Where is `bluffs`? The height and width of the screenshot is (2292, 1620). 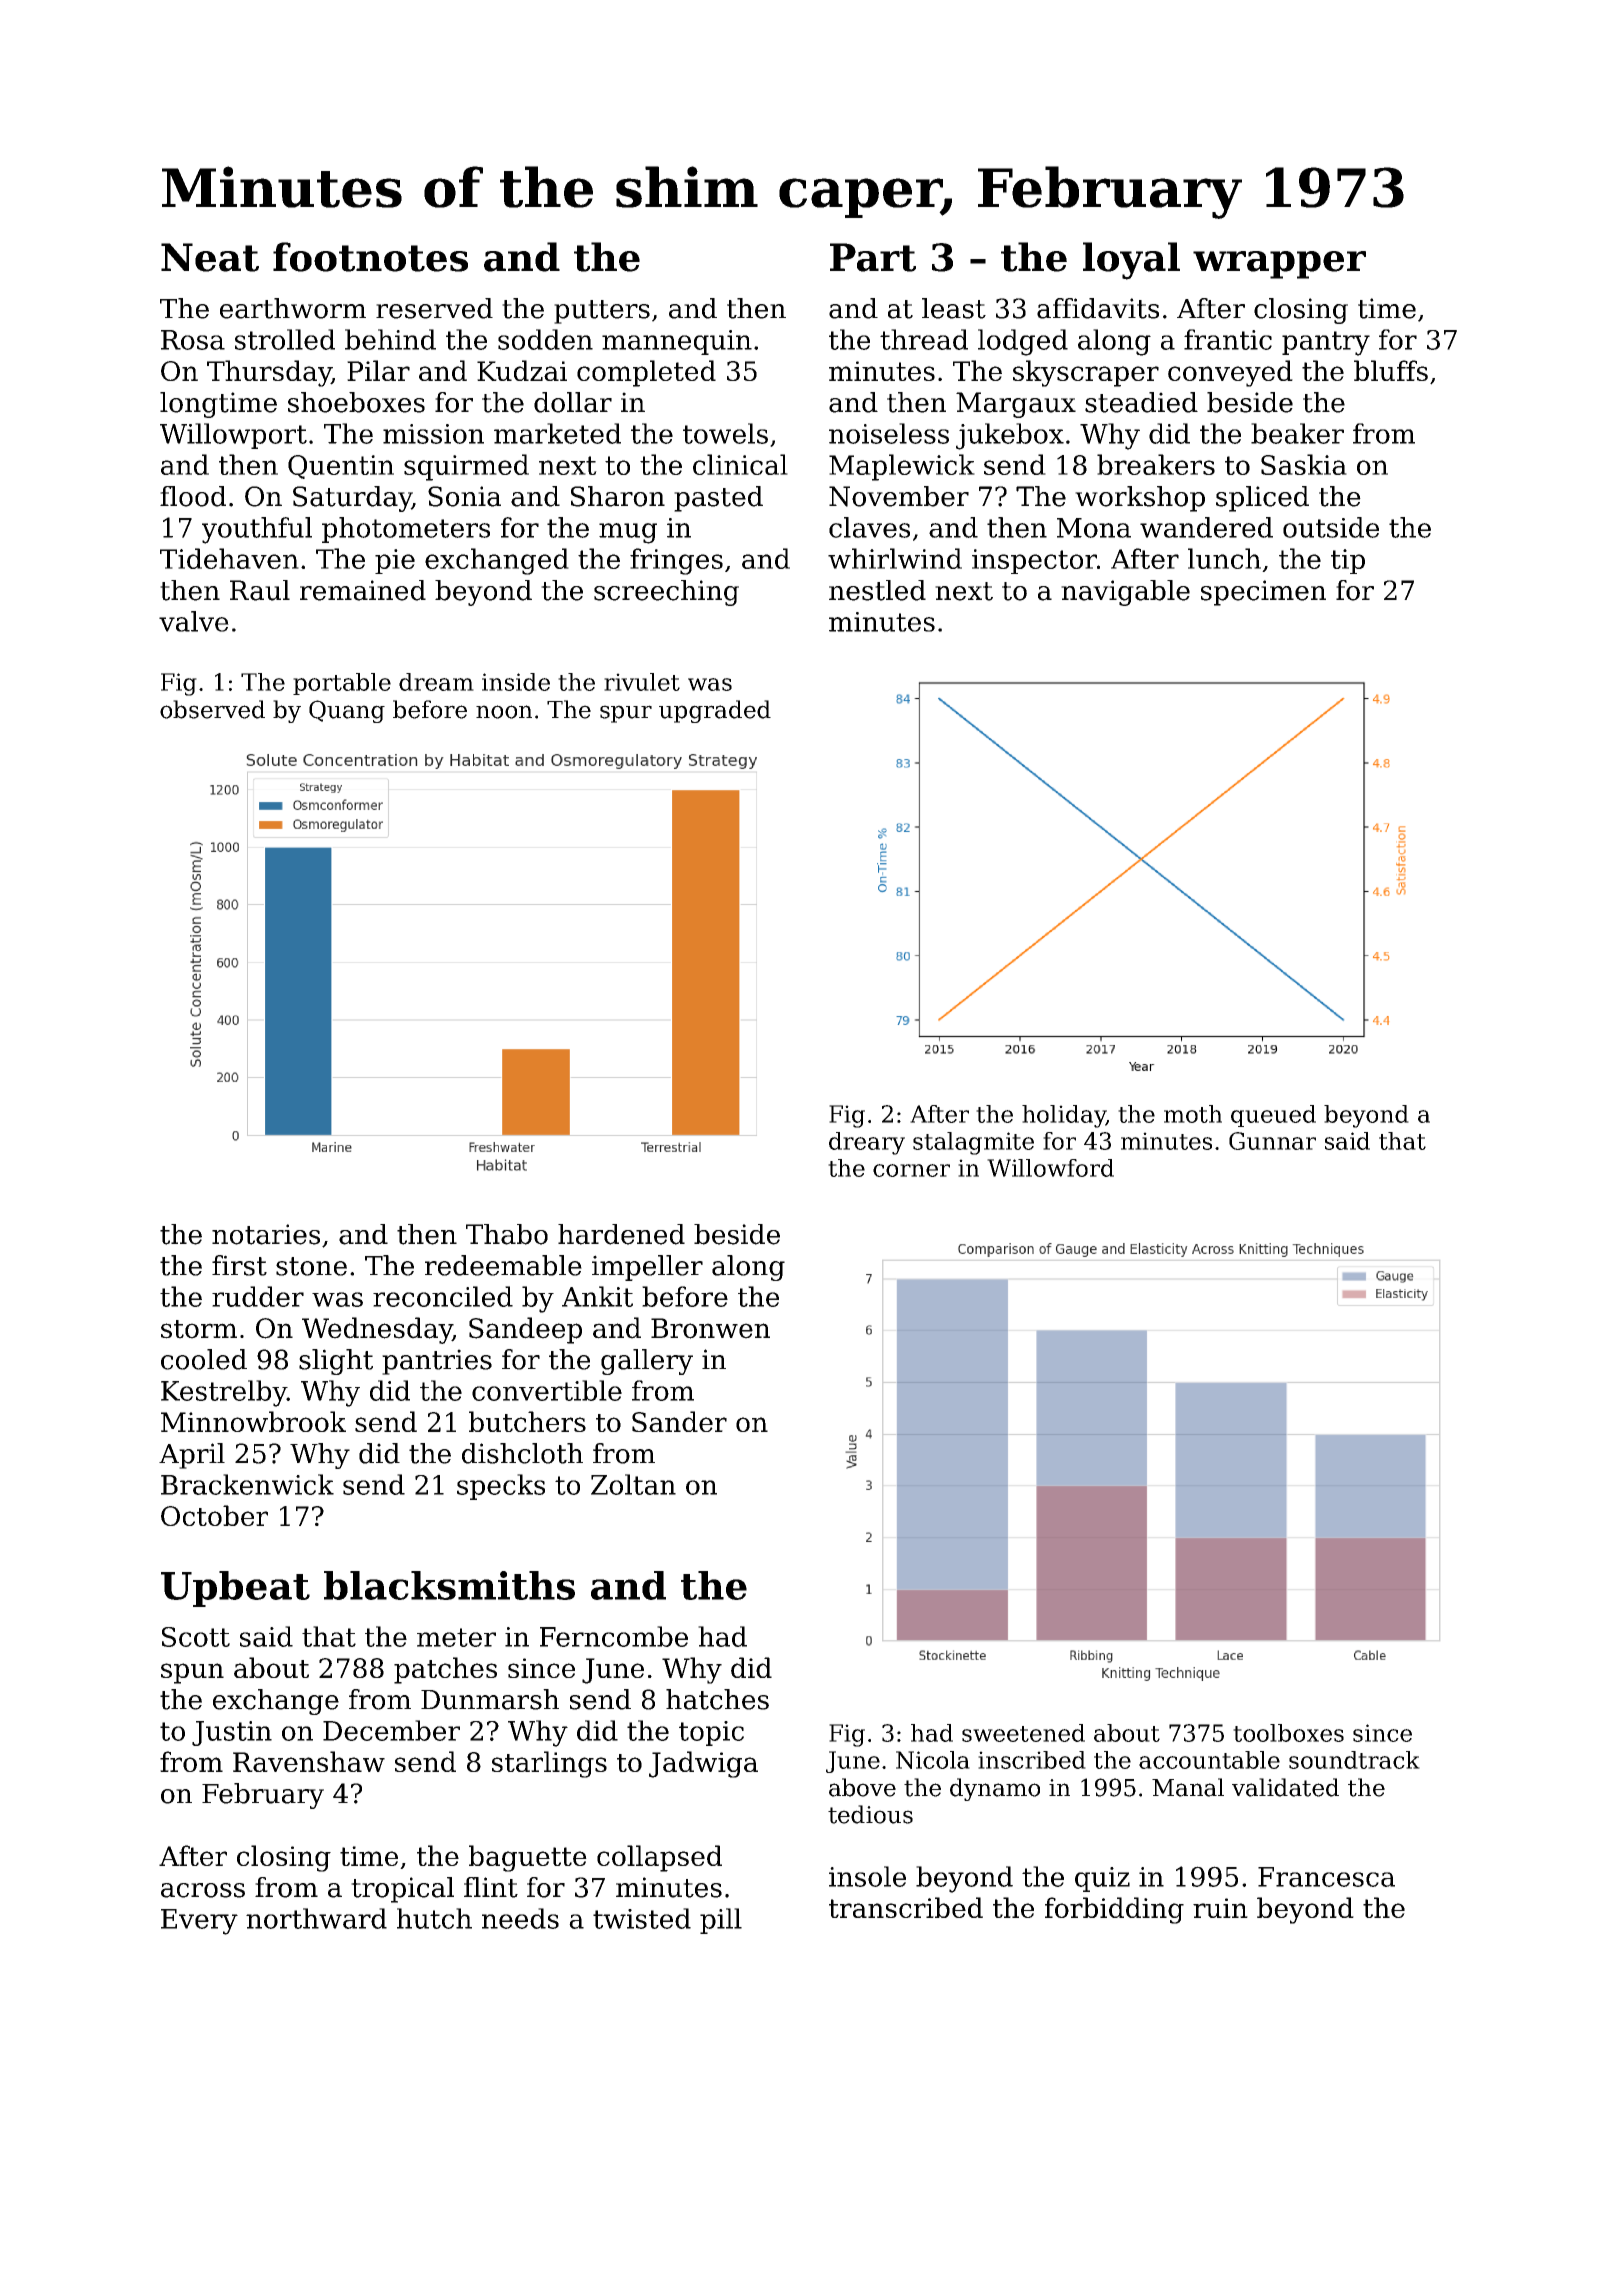
bluffs is located at coordinates (1391, 370).
